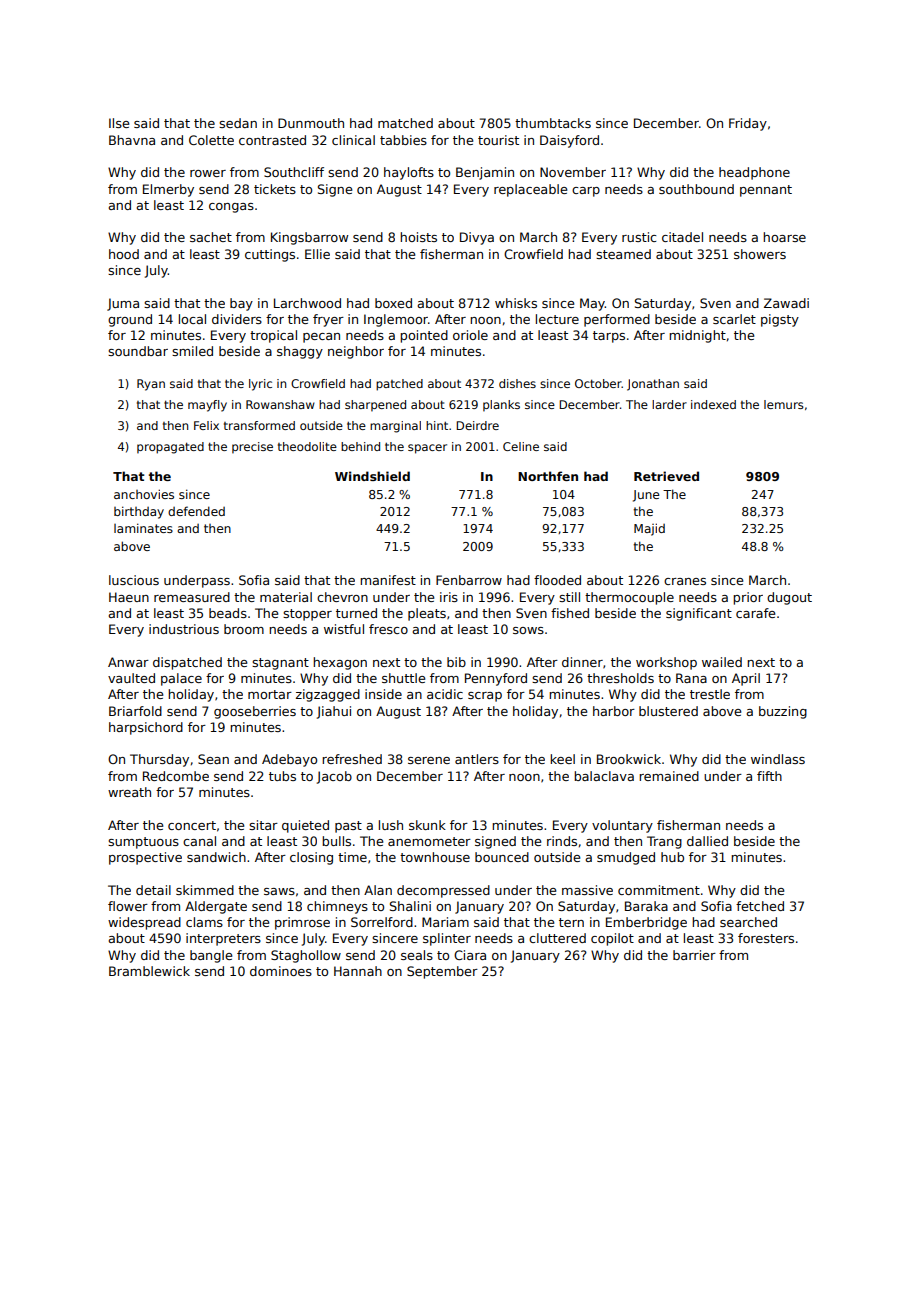 This image has height=1308, width=924. What do you see at coordinates (699, 614) in the image?
I see `significant` at bounding box center [699, 614].
